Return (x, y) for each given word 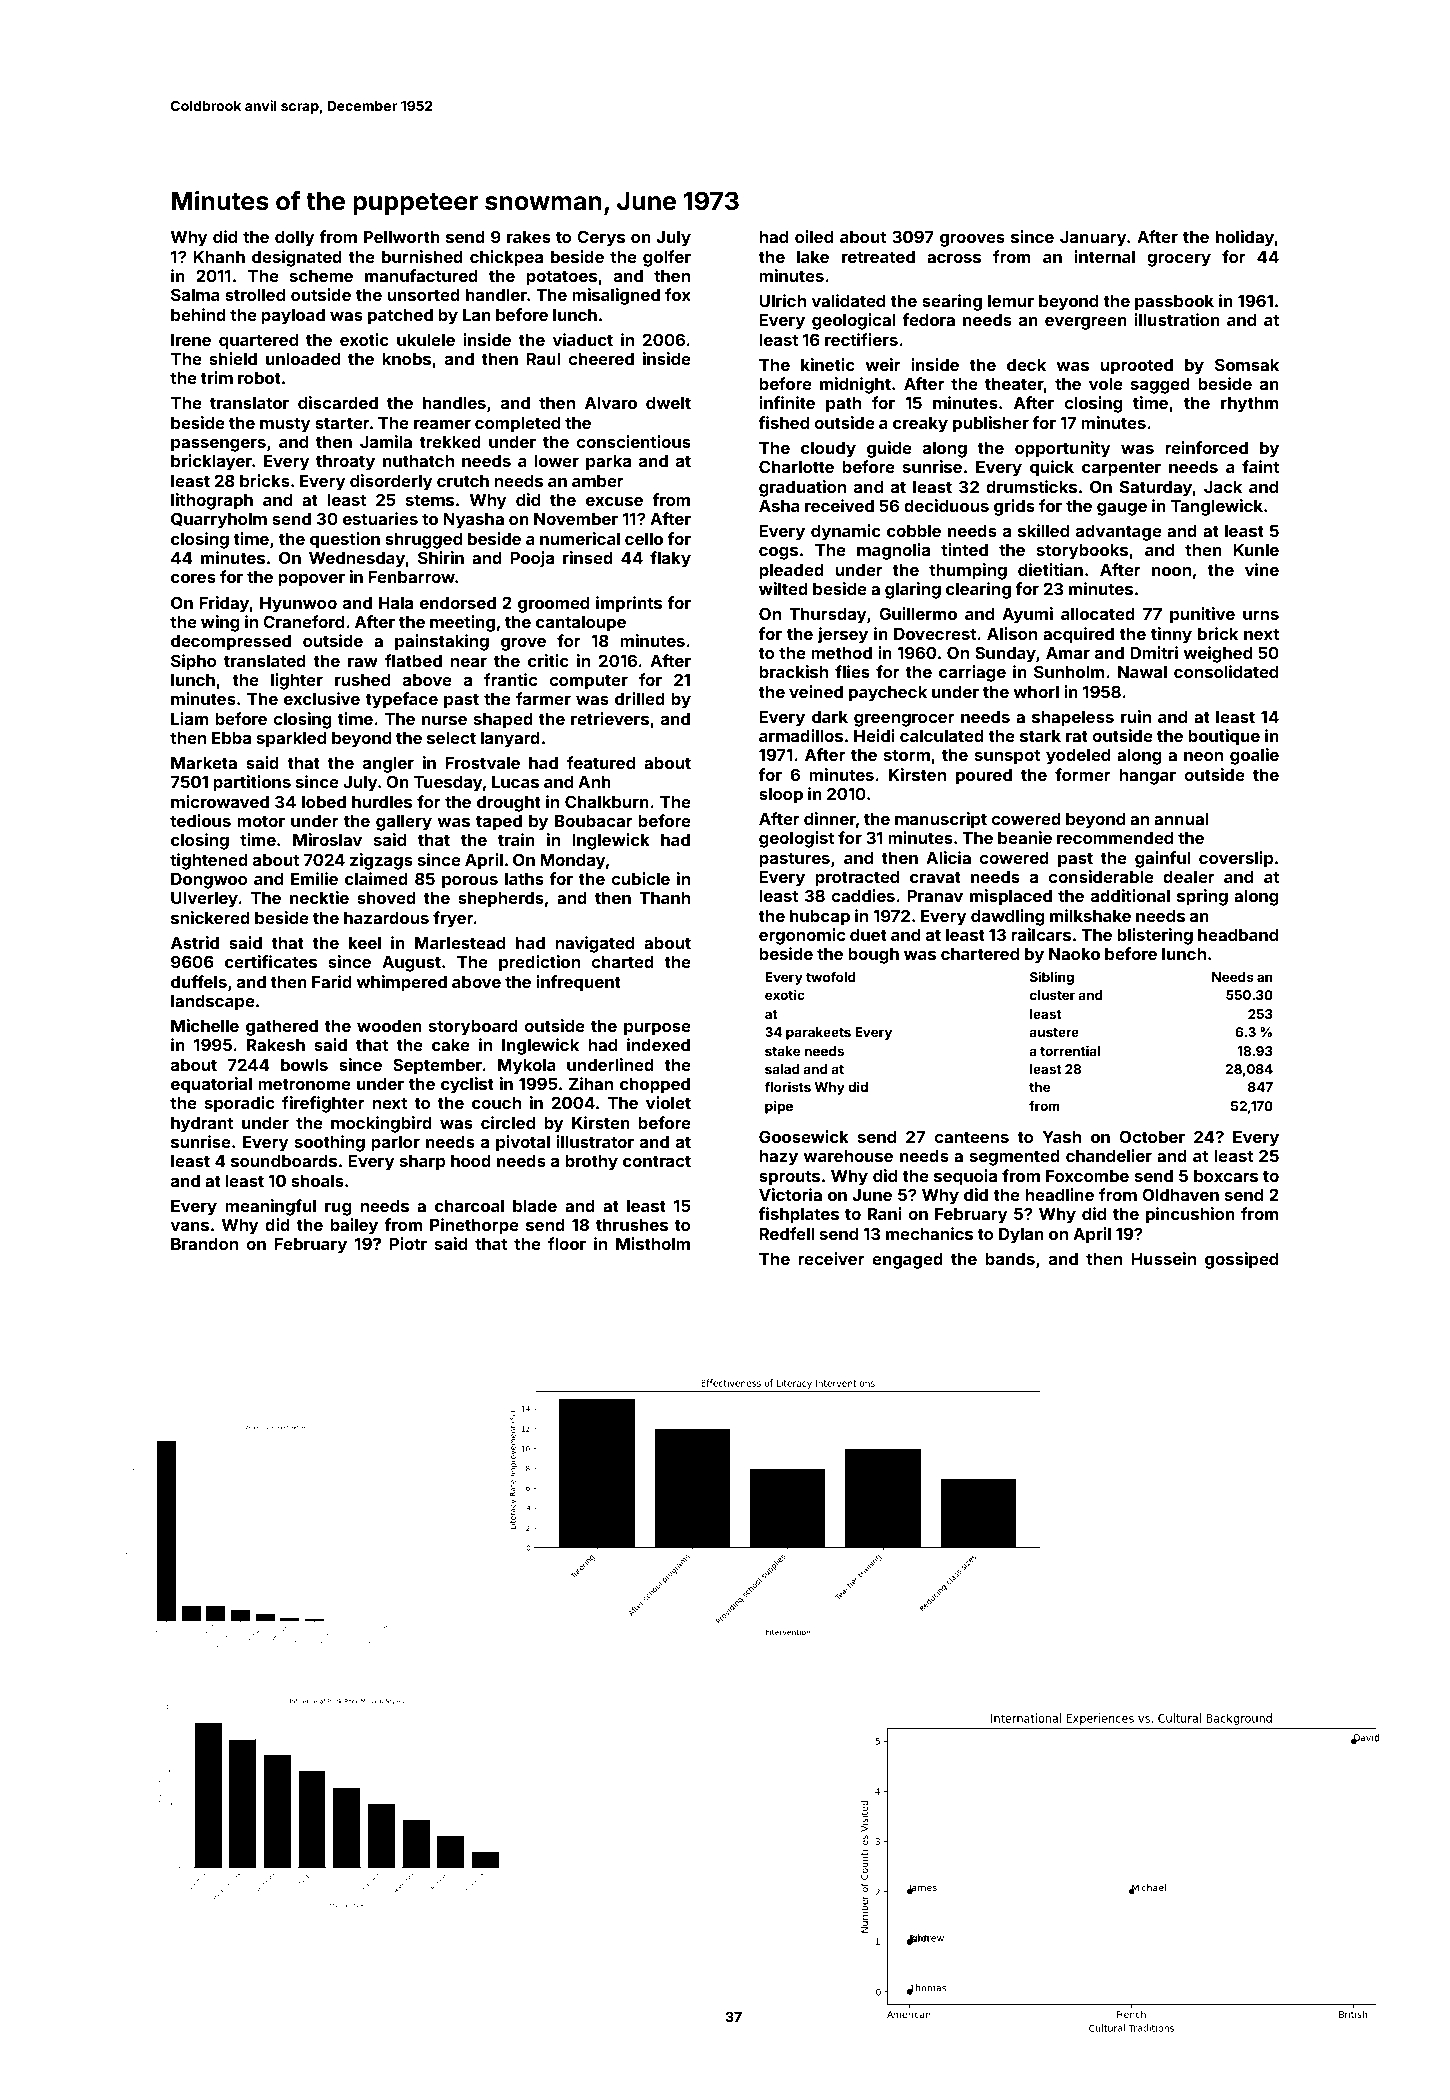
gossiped (1241, 1260)
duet (868, 935)
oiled (814, 236)
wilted (783, 588)
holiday (1245, 238)
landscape (213, 1003)
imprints (629, 604)
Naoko (1074, 954)
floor (567, 1243)
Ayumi (1027, 615)
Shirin (441, 557)
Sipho (194, 662)
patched (400, 317)
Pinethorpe (474, 1226)
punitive (1202, 615)
